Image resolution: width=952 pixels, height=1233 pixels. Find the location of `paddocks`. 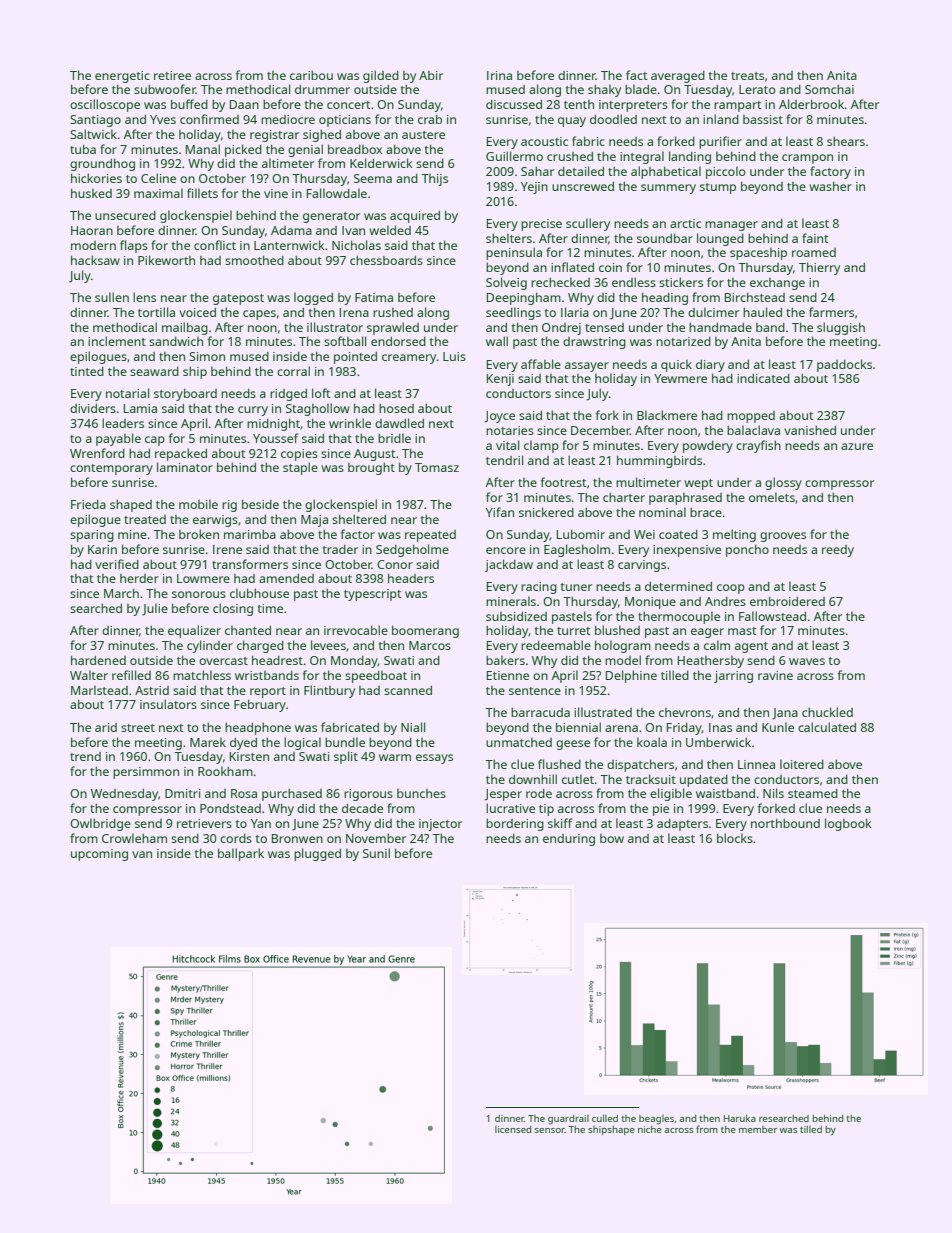

paddocks is located at coordinates (844, 365).
